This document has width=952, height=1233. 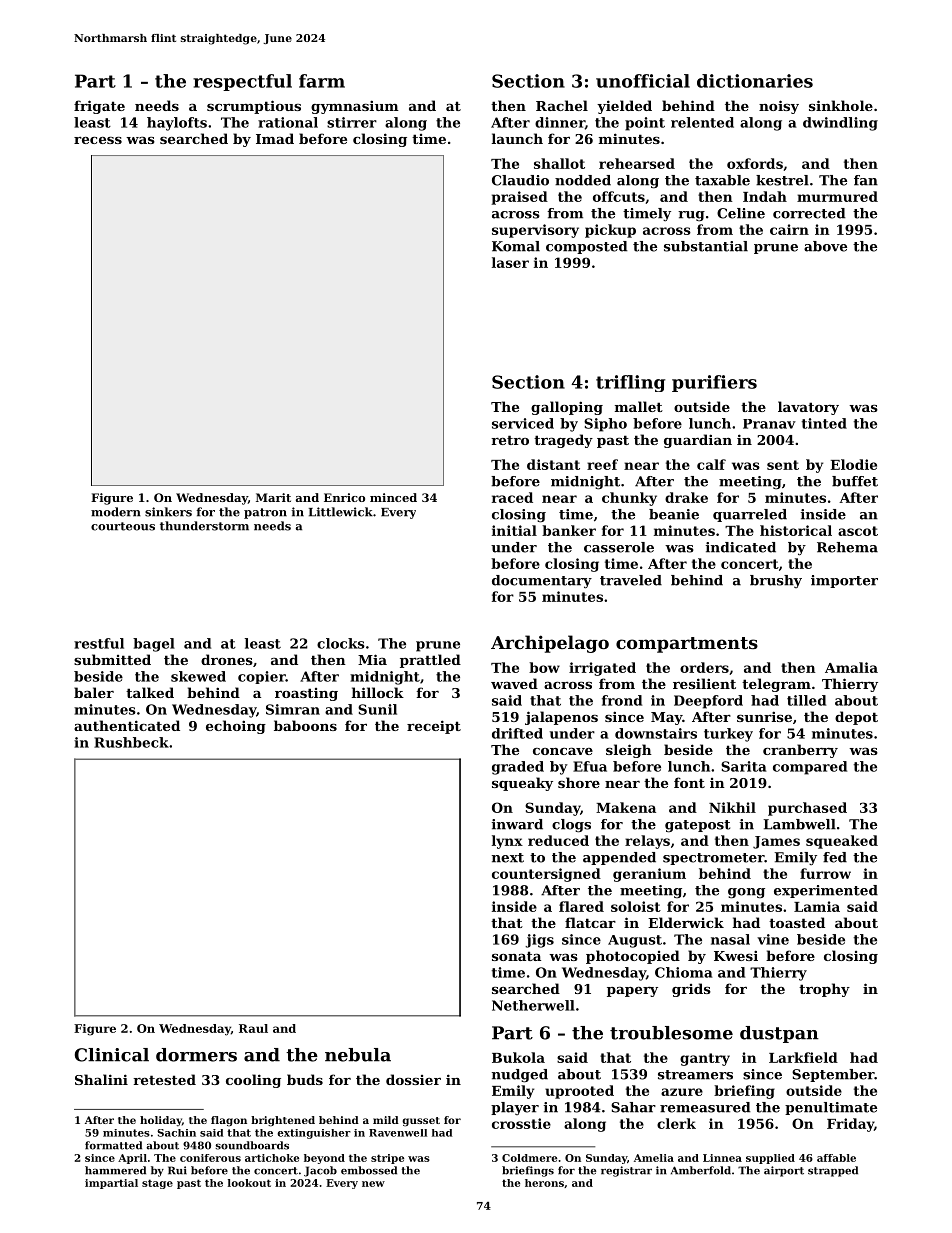 I want to click on traveled, so click(x=631, y=580).
